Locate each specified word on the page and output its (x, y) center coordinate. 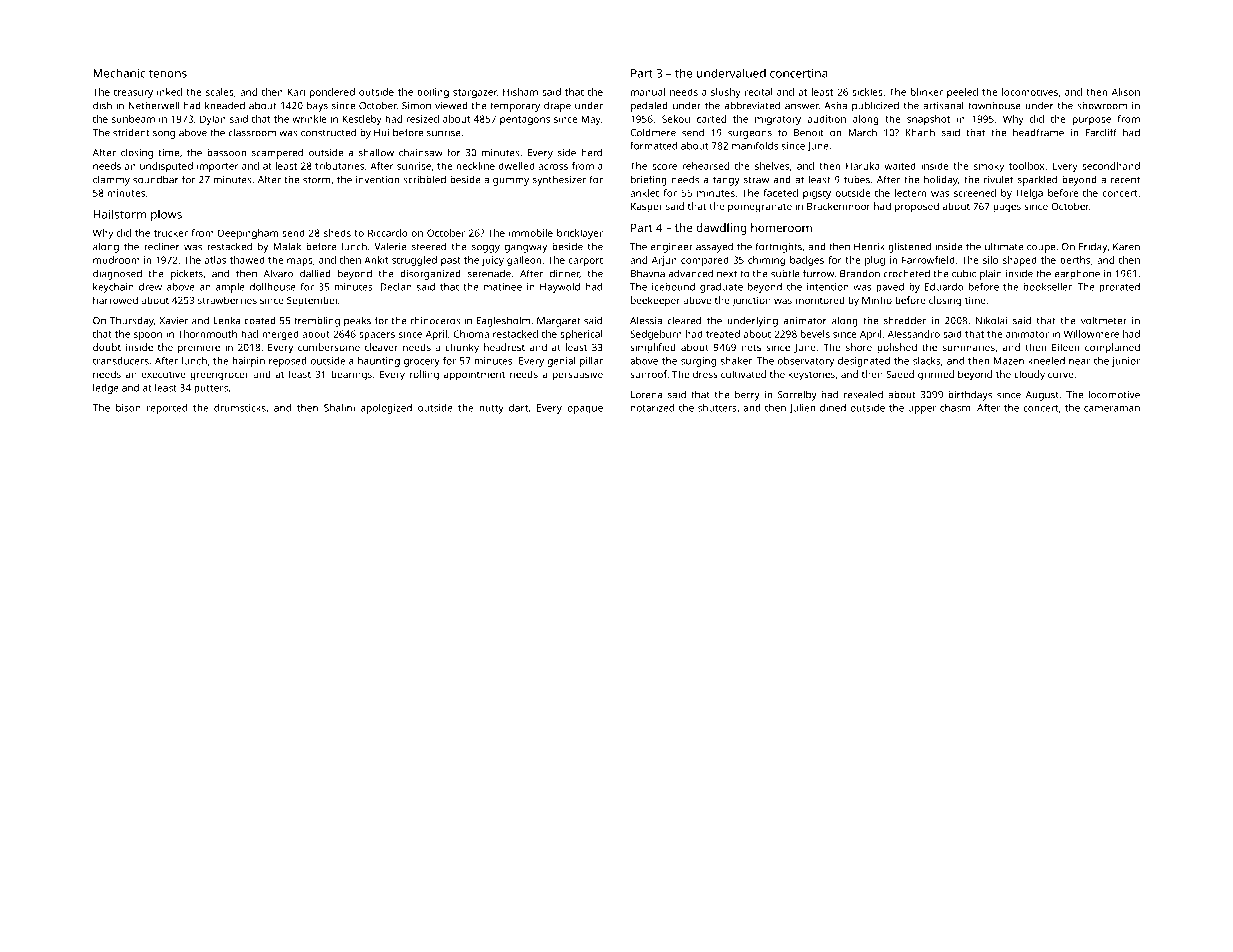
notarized (652, 408)
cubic (964, 273)
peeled (962, 93)
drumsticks (240, 408)
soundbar (156, 179)
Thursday (132, 321)
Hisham (520, 92)
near (1079, 362)
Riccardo (388, 233)
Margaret (558, 322)
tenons (168, 74)
